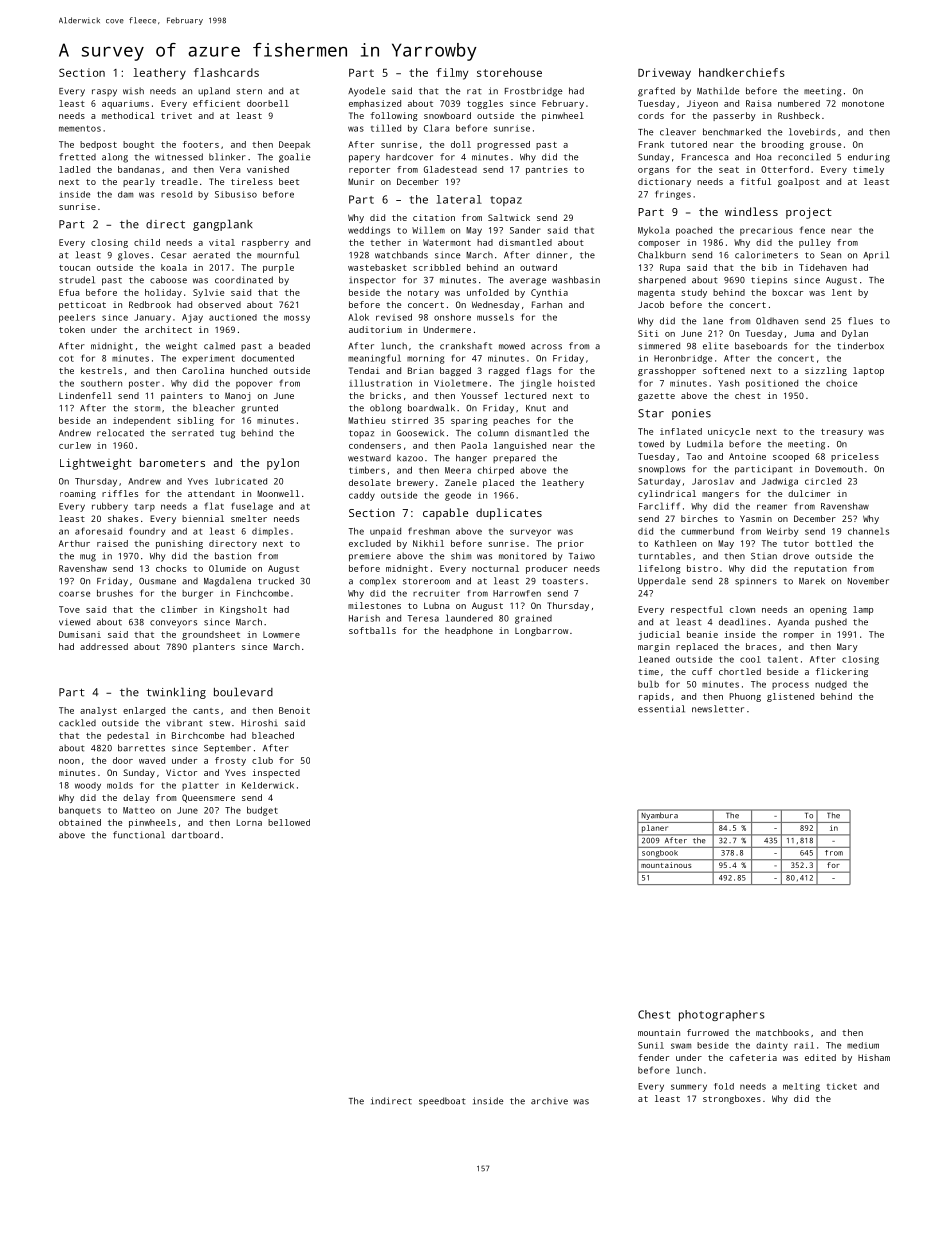 Image resolution: width=952 pixels, height=1233 pixels. I want to click on doll, so click(461, 144).
